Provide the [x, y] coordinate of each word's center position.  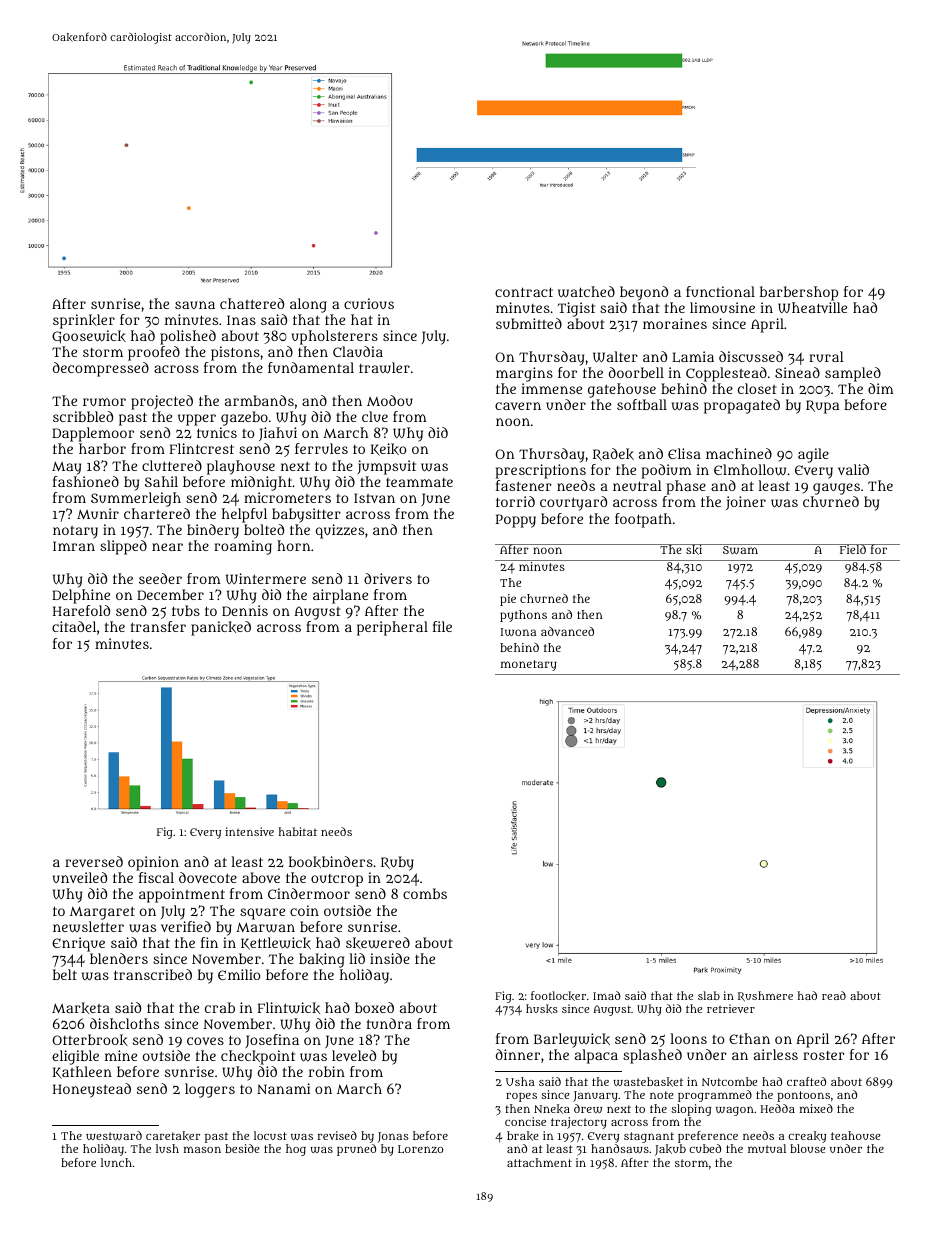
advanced [567, 631]
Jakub [670, 1150]
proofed [154, 353]
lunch [116, 1162]
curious [369, 303]
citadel [74, 626]
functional [720, 291]
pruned [356, 1150]
